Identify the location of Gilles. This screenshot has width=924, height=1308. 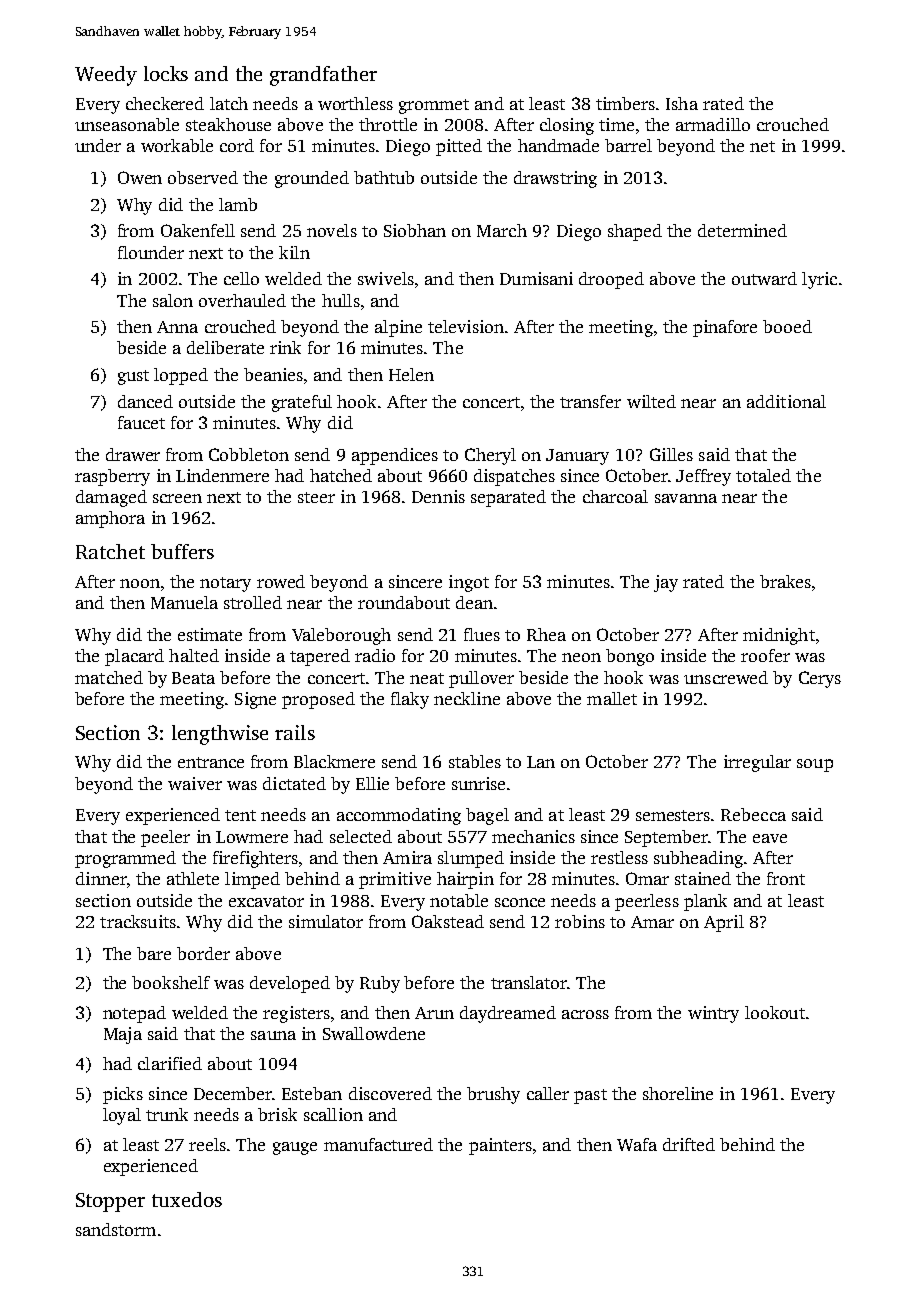
(671, 454).
